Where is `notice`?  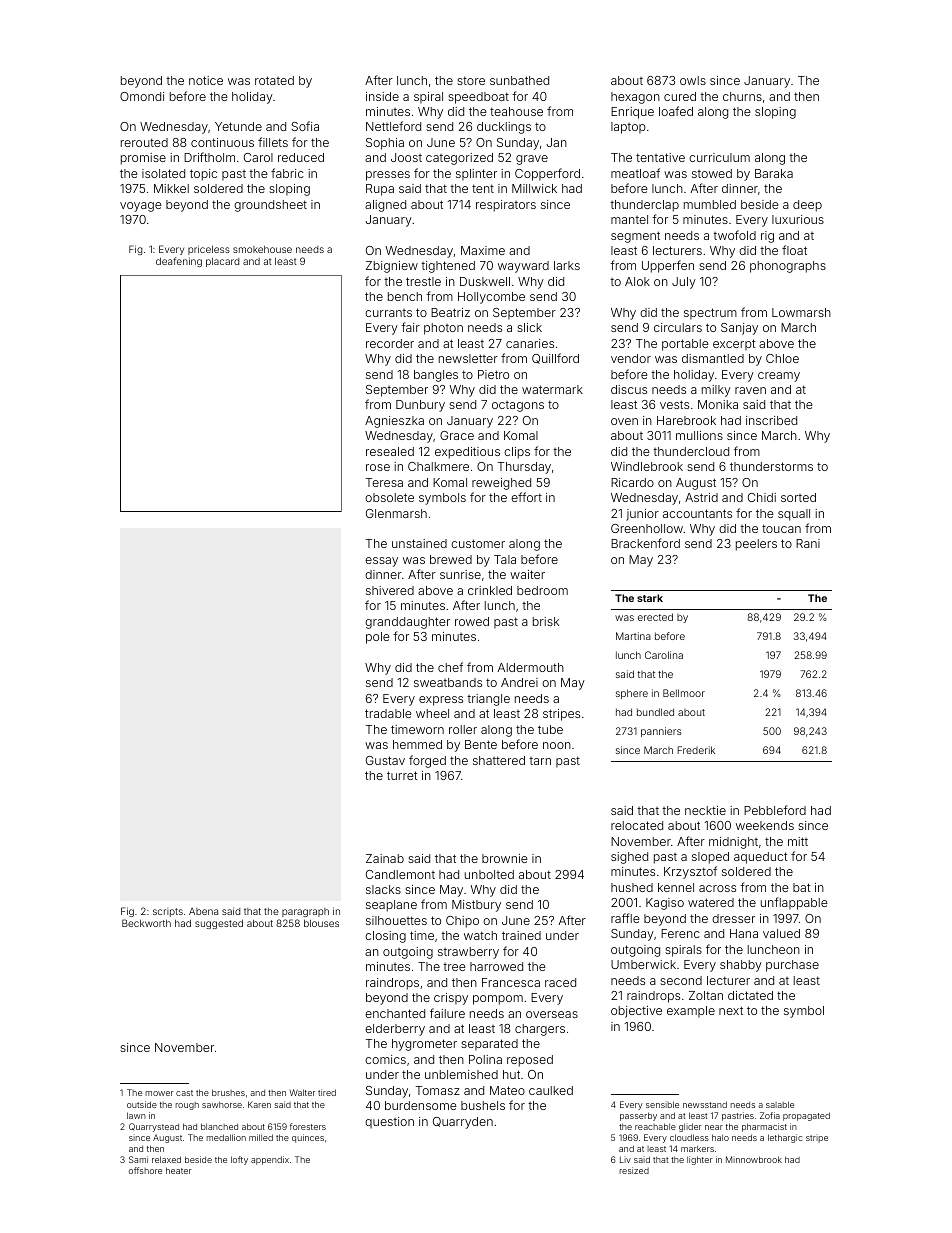
notice is located at coordinates (206, 80).
